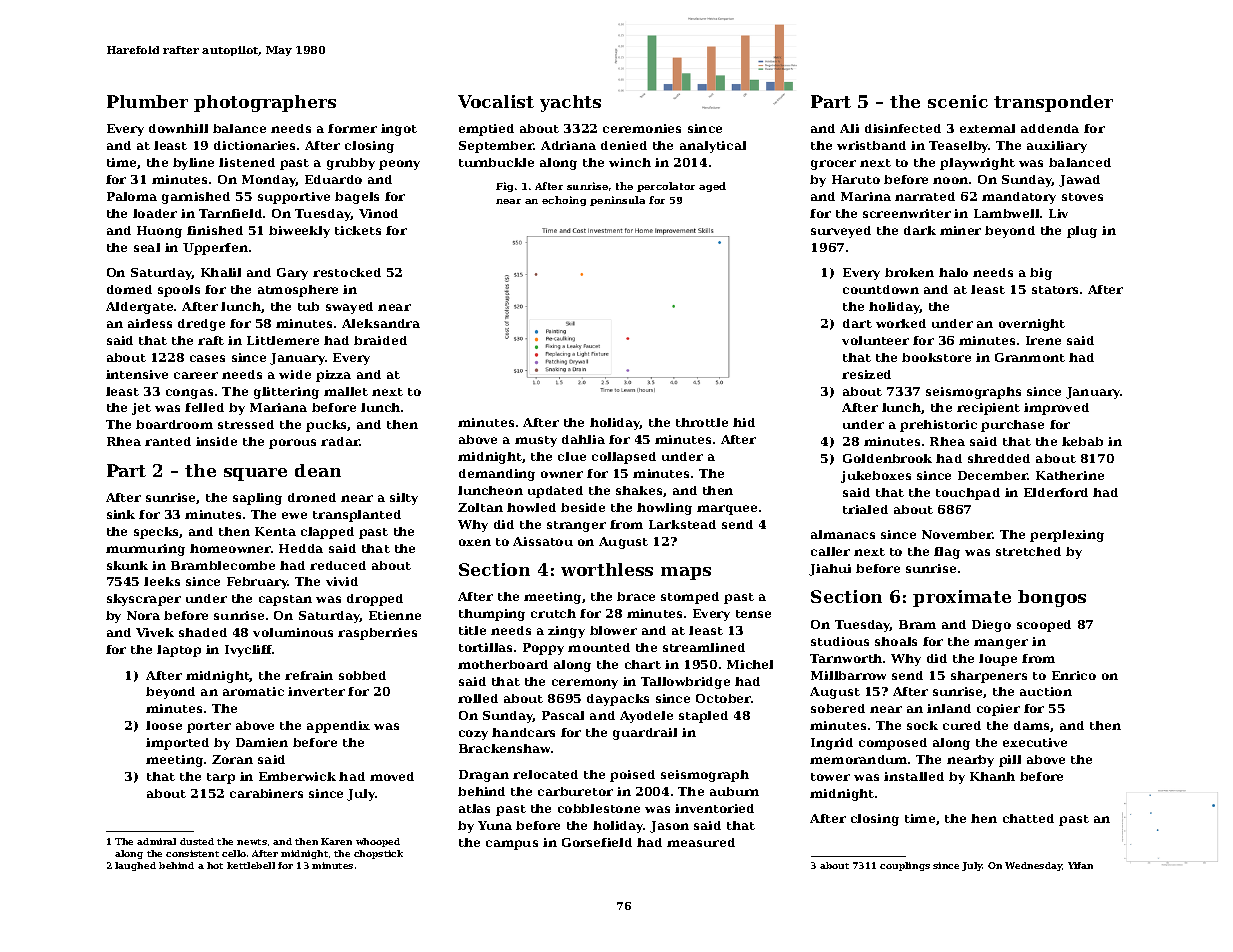  Describe the element at coordinates (830, 551) in the page. I see `caller` at that location.
